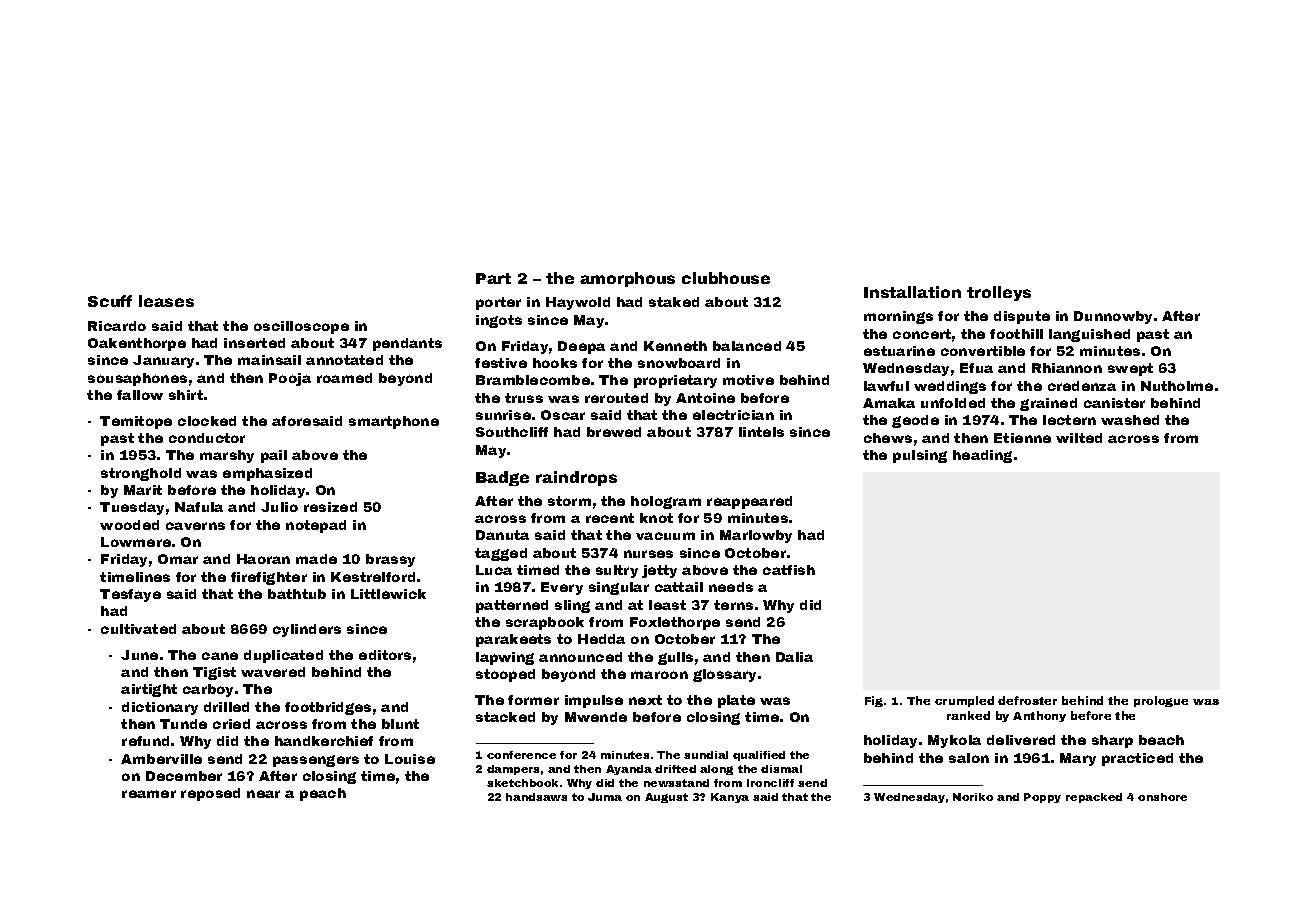  What do you see at coordinates (533, 380) in the document?
I see `Bramblecombe` at bounding box center [533, 380].
